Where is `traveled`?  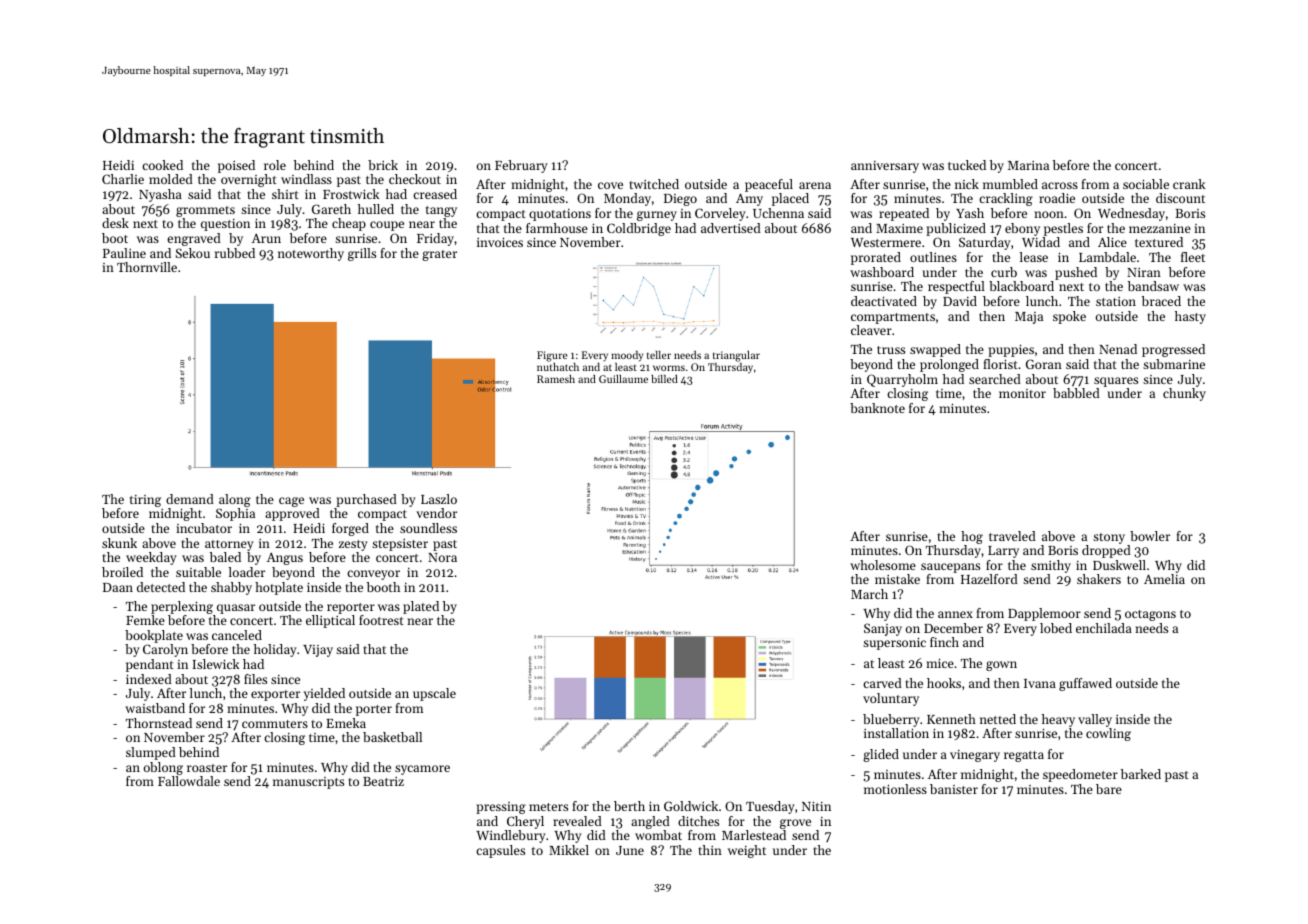
traveled is located at coordinates (1012, 536).
